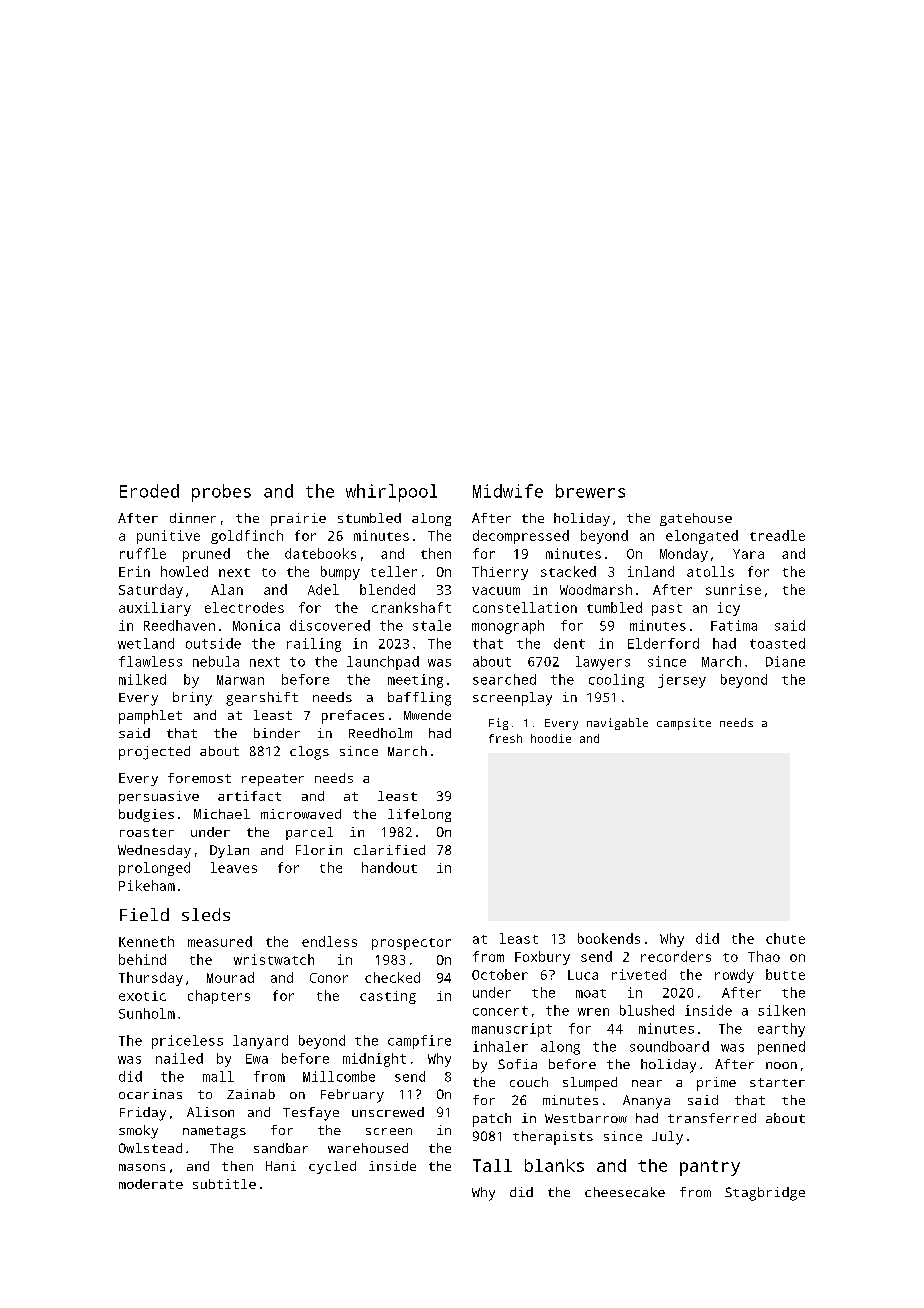 Image resolution: width=924 pixels, height=1308 pixels. I want to click on clarified, so click(389, 850).
